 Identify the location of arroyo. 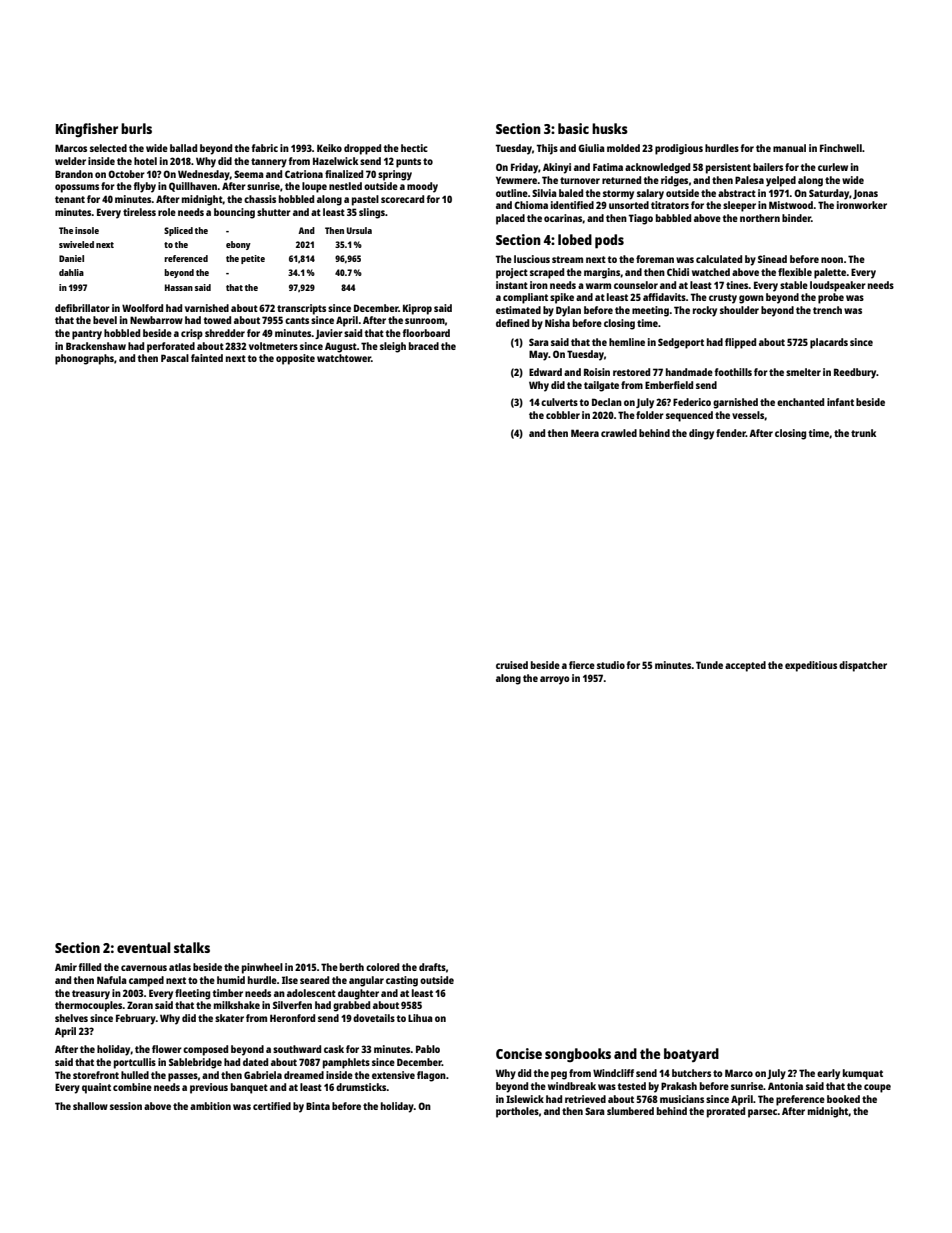
(555, 680).
